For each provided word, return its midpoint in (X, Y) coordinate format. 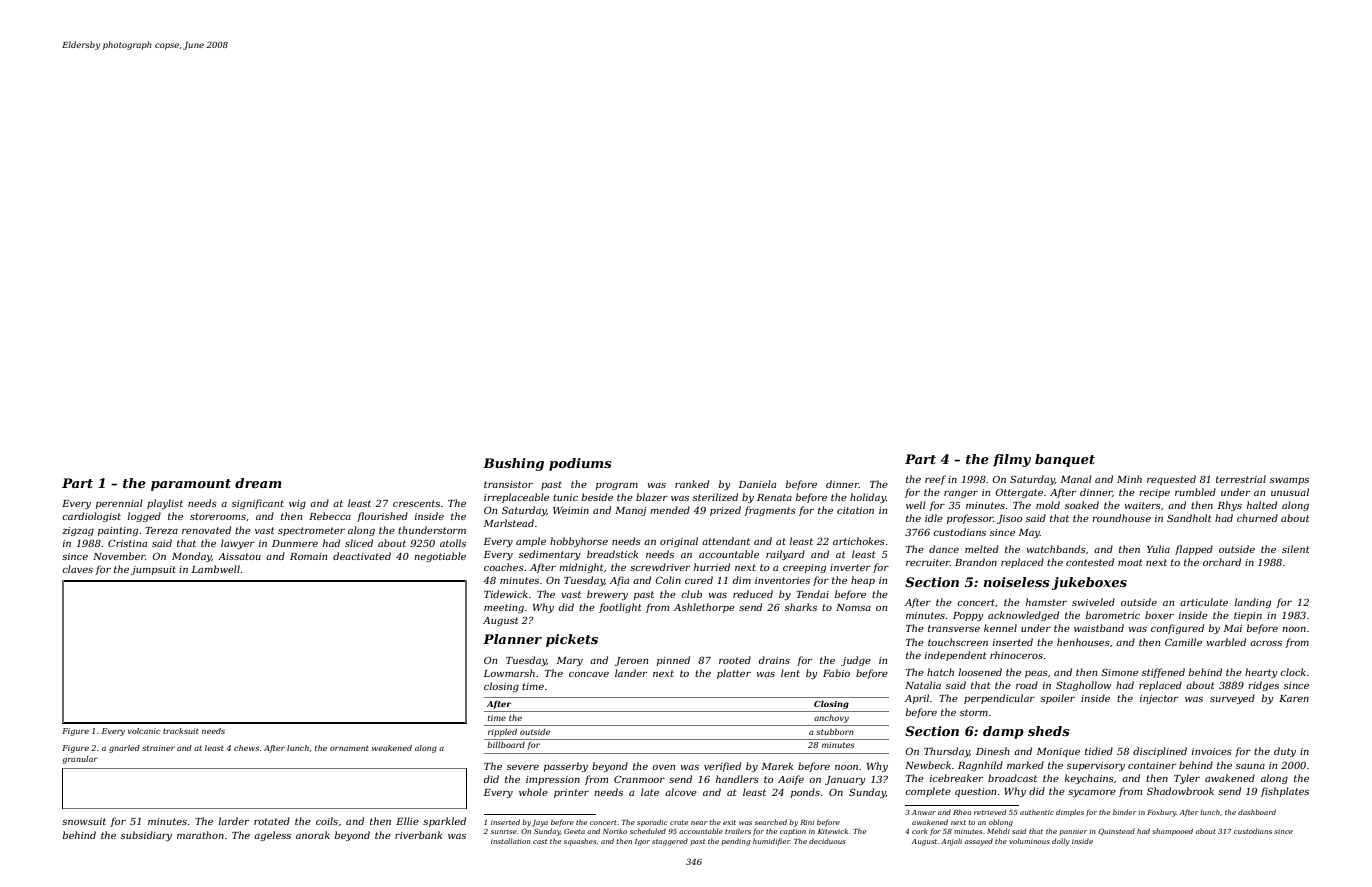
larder (233, 821)
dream (258, 483)
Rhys (1229, 506)
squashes (580, 842)
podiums (580, 464)
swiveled (1093, 602)
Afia (619, 581)
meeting (504, 608)
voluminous (1029, 841)
